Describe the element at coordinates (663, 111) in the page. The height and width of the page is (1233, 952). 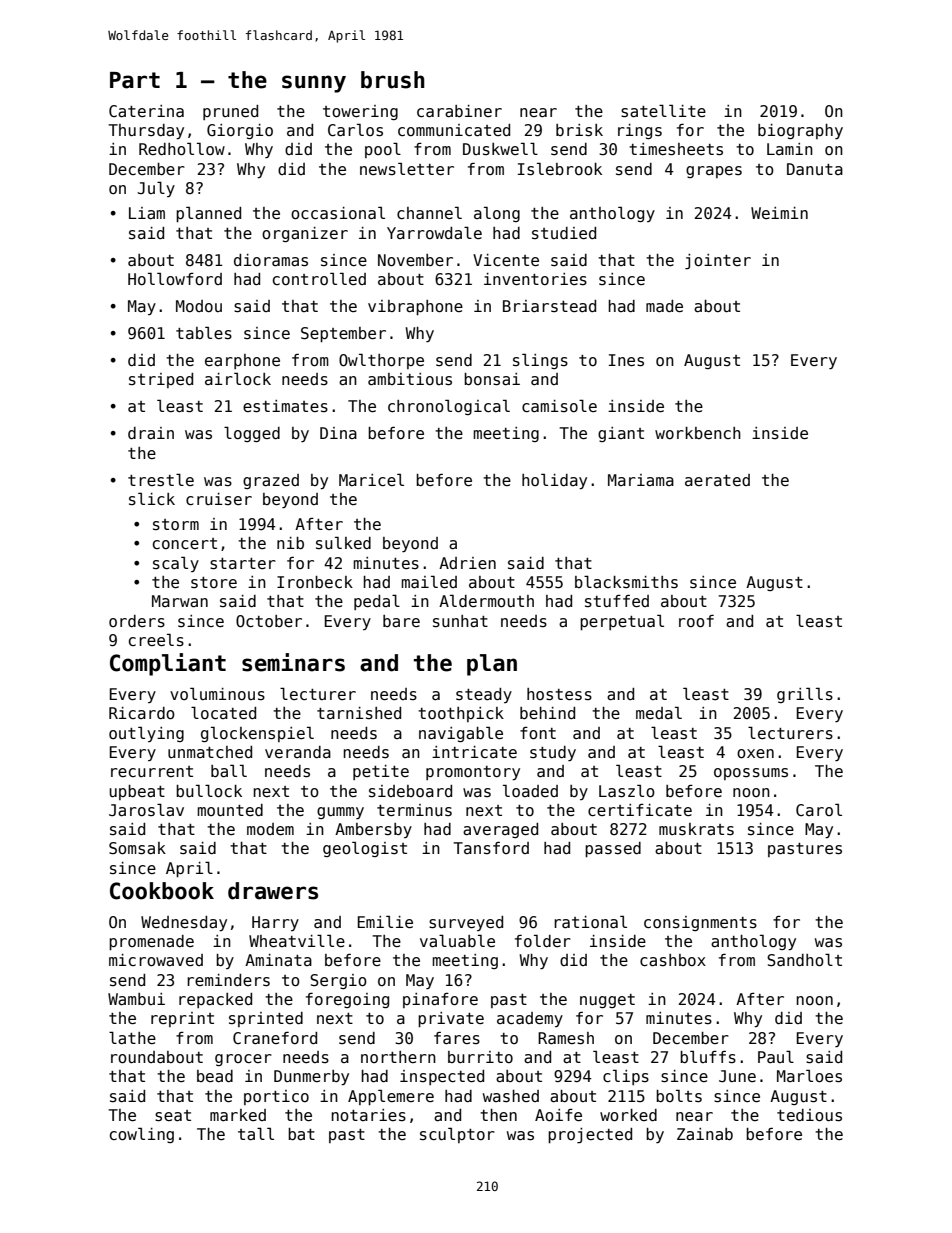
I see `satellite` at that location.
